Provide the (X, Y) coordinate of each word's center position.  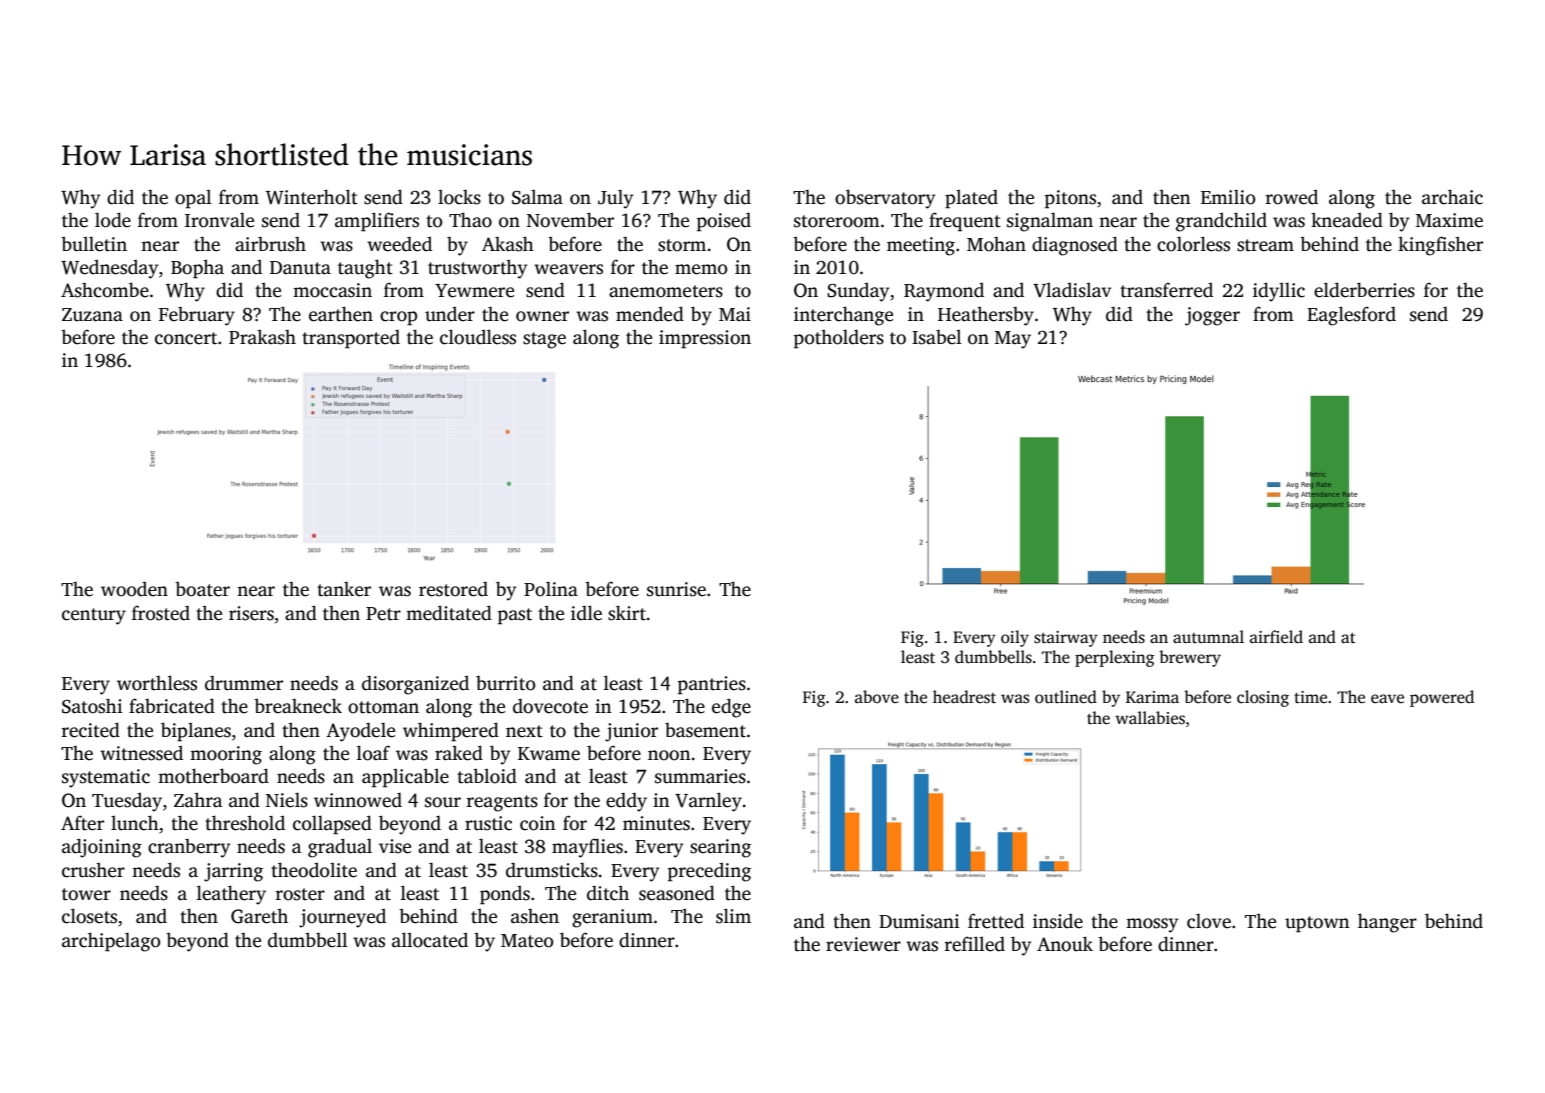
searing (720, 848)
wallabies (1150, 718)
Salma (537, 197)
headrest (964, 697)
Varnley (708, 802)
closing (1263, 698)
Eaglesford (1351, 316)
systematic (106, 778)
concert (186, 338)
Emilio (1228, 197)
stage (544, 340)
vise (395, 846)
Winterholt (312, 197)
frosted (161, 613)
